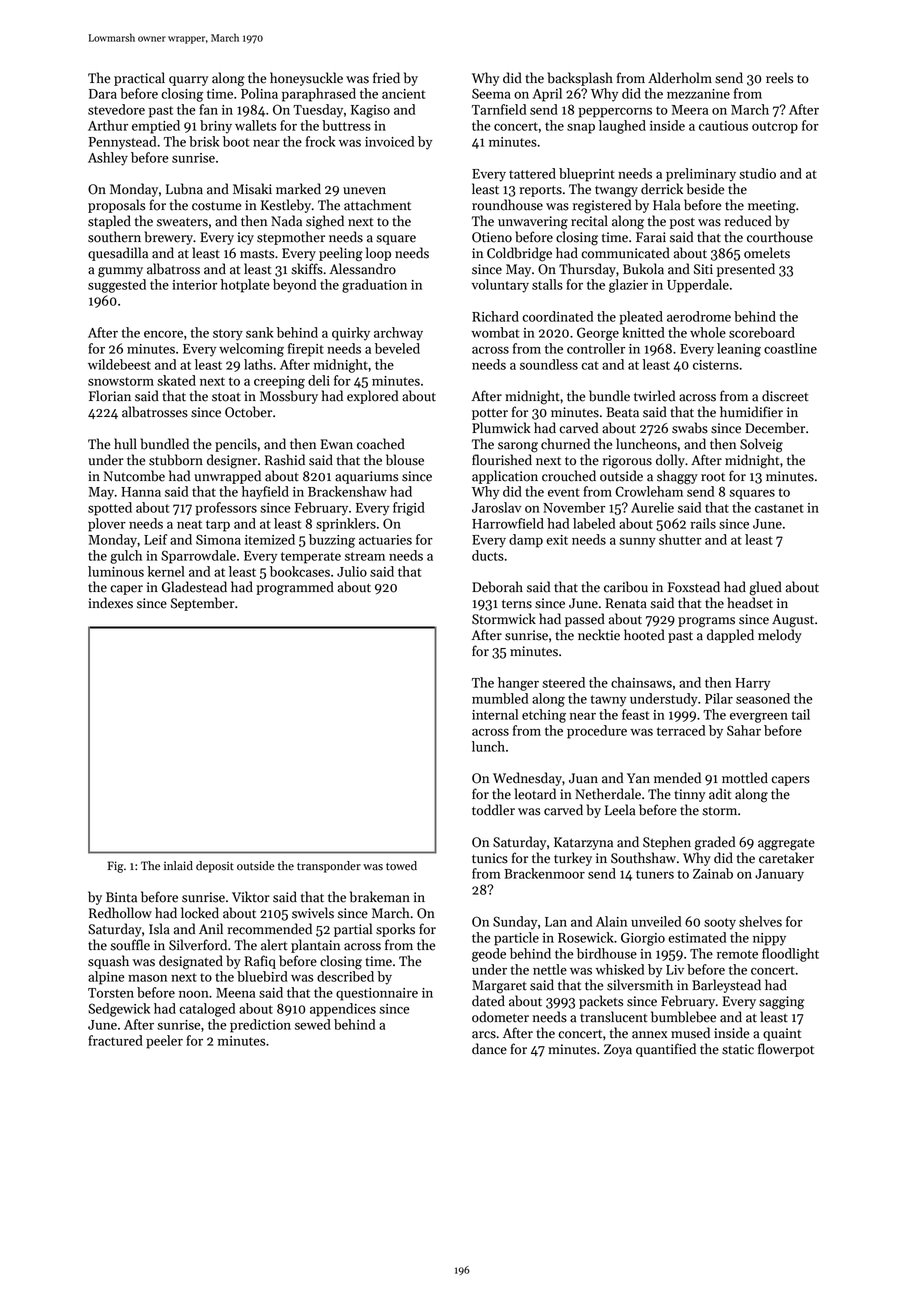  Describe the element at coordinates (769, 939) in the screenshot. I see `nippy` at that location.
